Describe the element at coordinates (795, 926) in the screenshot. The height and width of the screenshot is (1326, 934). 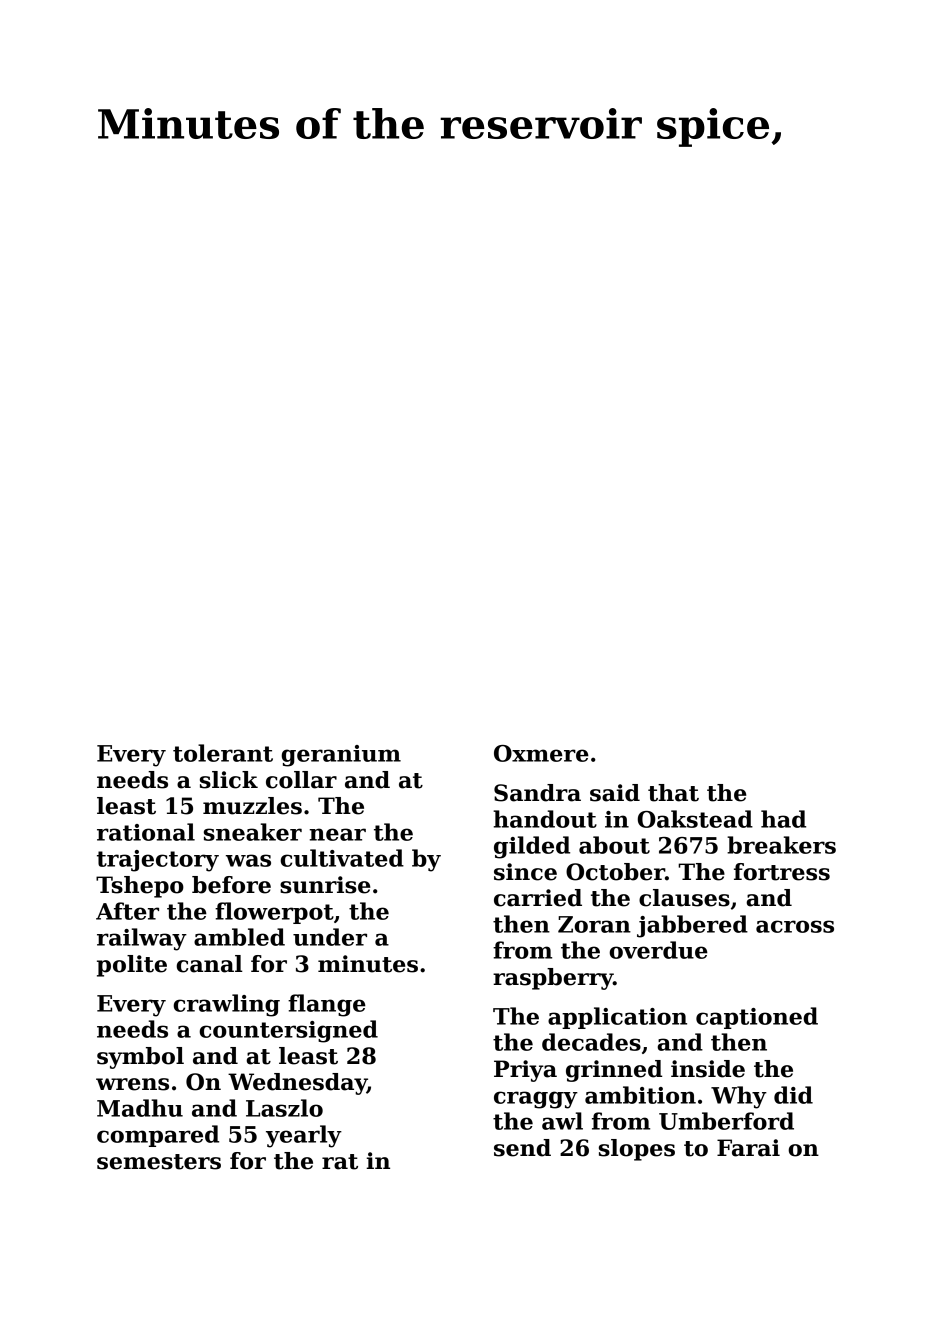
I see `across` at that location.
